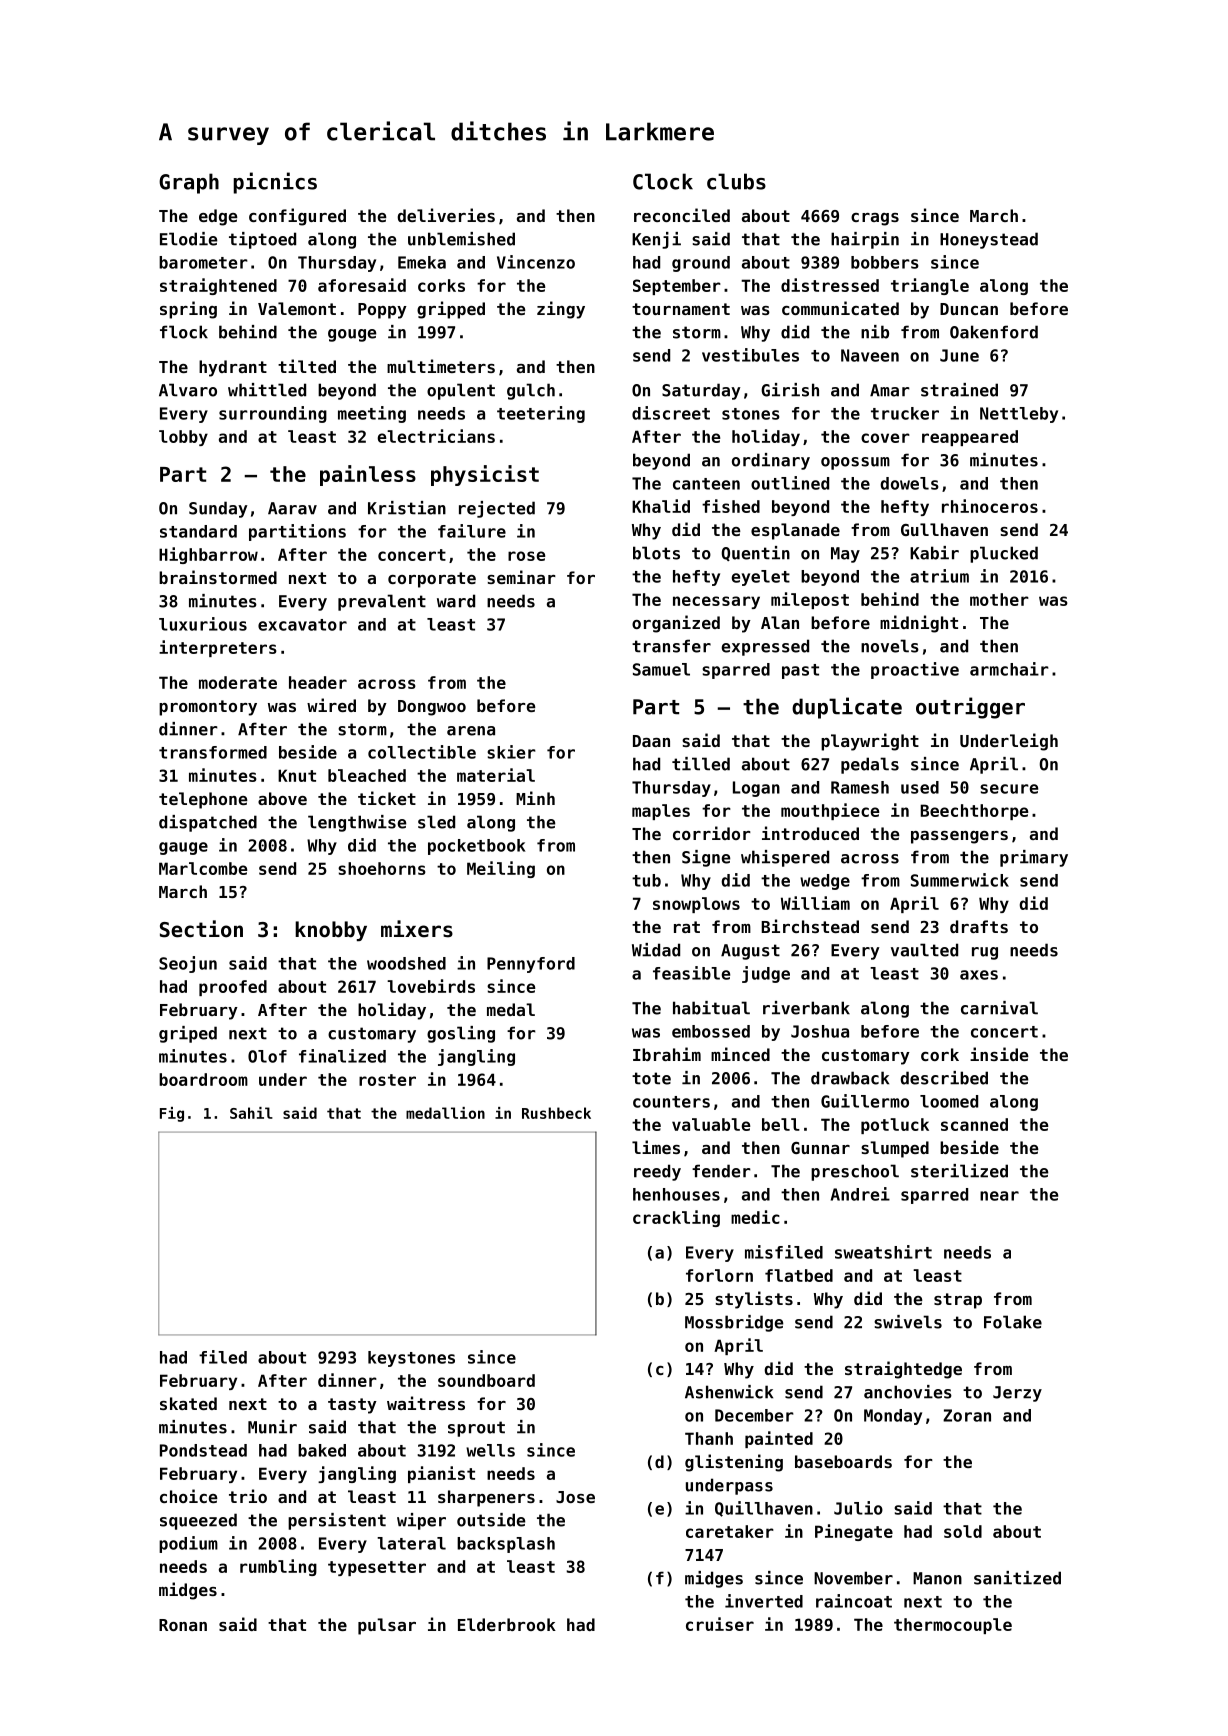 The image size is (1228, 1736). Describe the element at coordinates (387, 1626) in the screenshot. I see `pulsar` at that location.
